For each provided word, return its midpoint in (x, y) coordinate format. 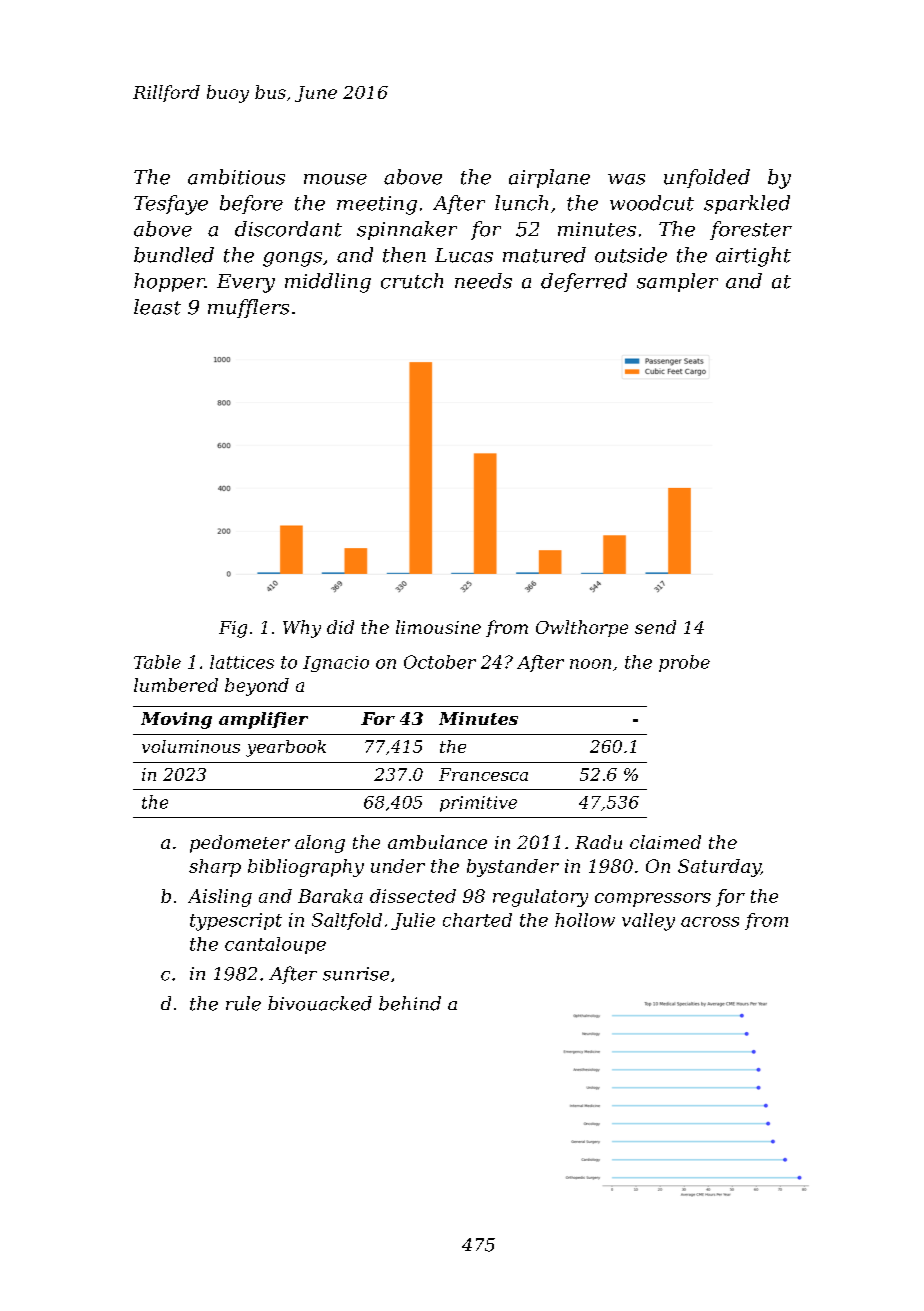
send (655, 627)
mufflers (248, 308)
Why (302, 629)
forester (751, 230)
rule (243, 1003)
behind (410, 1003)
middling (328, 283)
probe (684, 663)
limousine (438, 627)
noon (590, 664)
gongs (292, 259)
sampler (677, 282)
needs (483, 281)
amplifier (263, 720)
